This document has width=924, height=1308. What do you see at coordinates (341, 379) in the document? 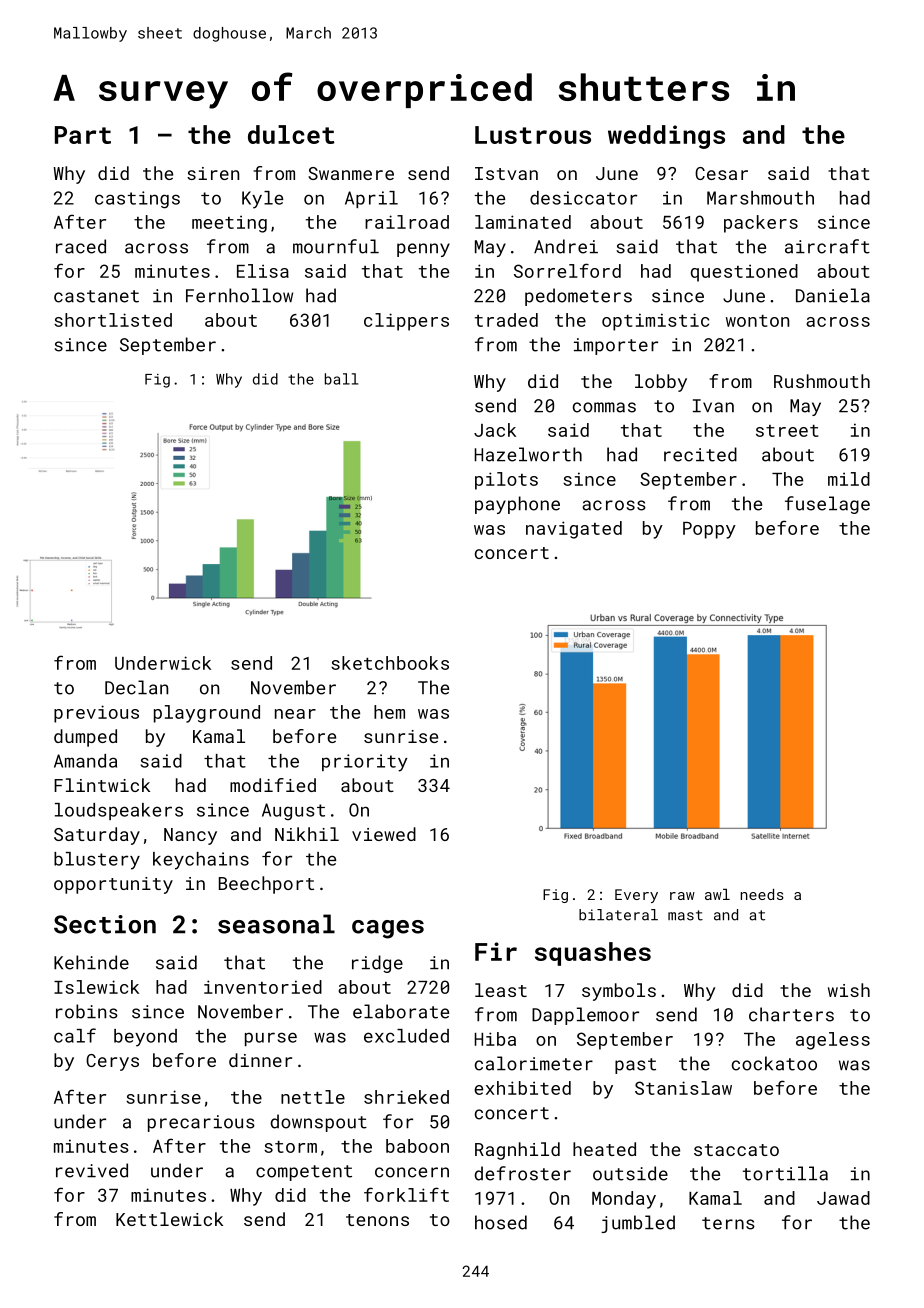
I see `ball` at bounding box center [341, 379].
